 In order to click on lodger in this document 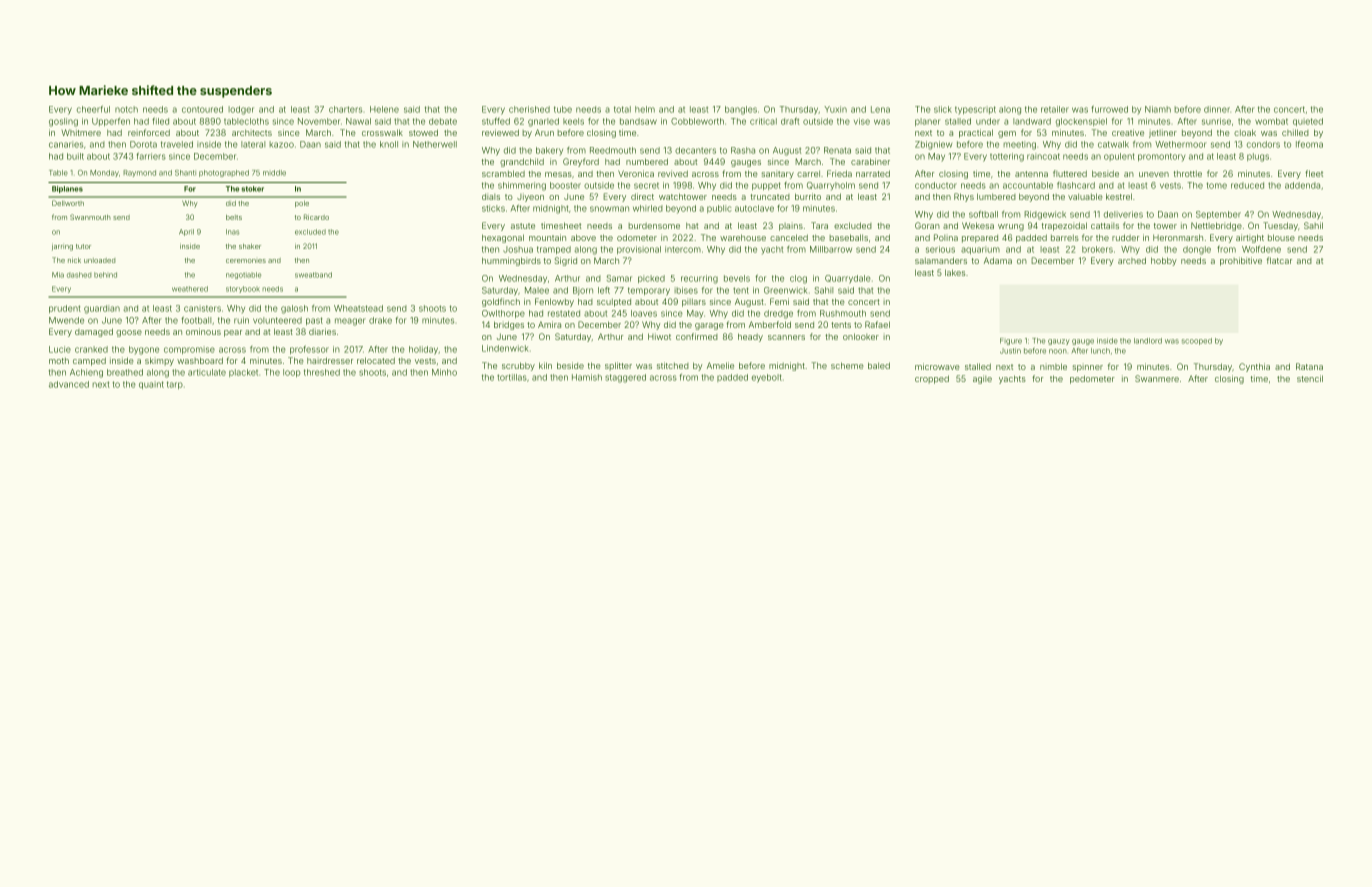, I will do `click(241, 110)`.
